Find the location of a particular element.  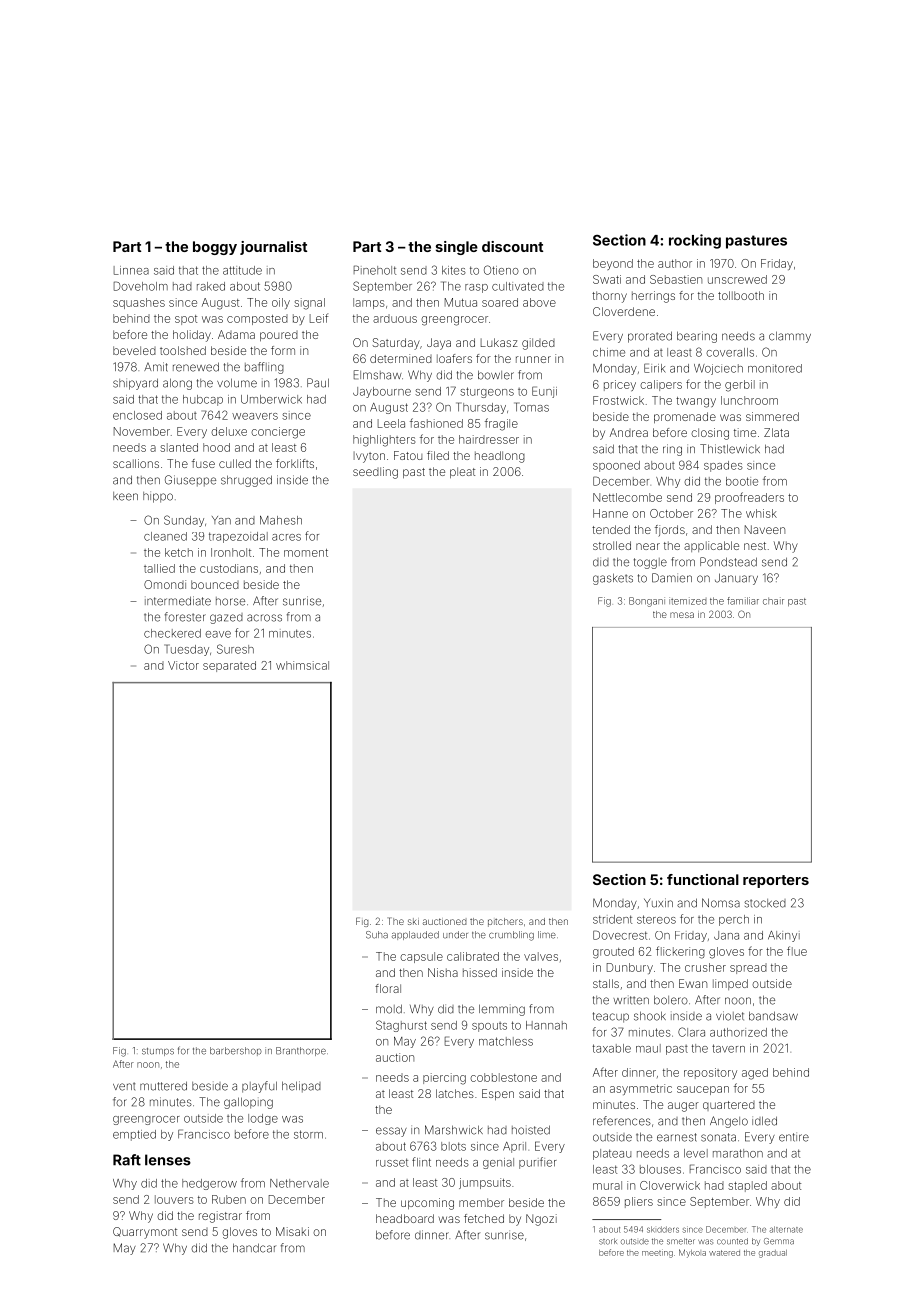

boggy is located at coordinates (215, 248).
